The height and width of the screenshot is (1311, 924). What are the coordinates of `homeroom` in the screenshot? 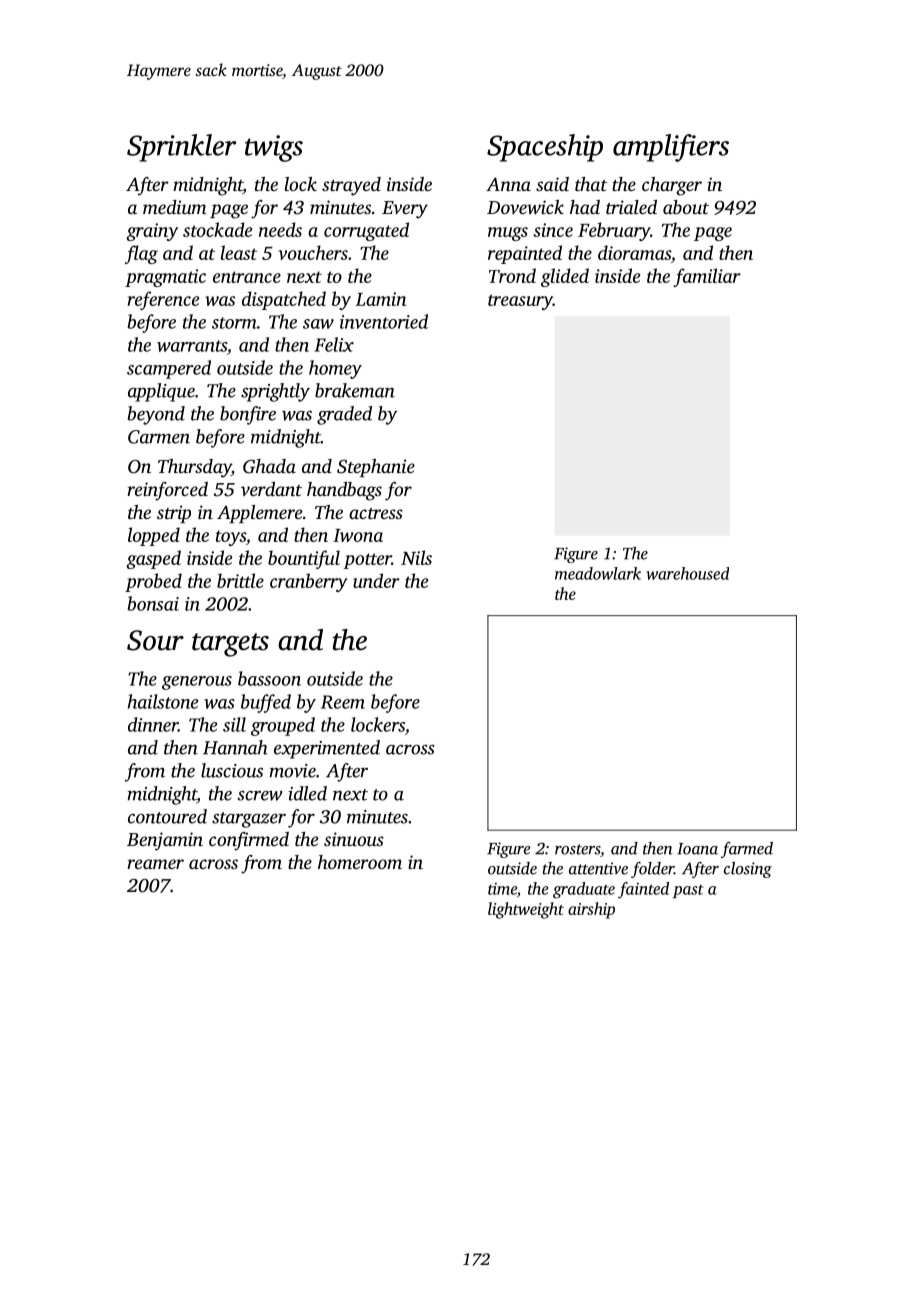 It's located at (360, 862).
